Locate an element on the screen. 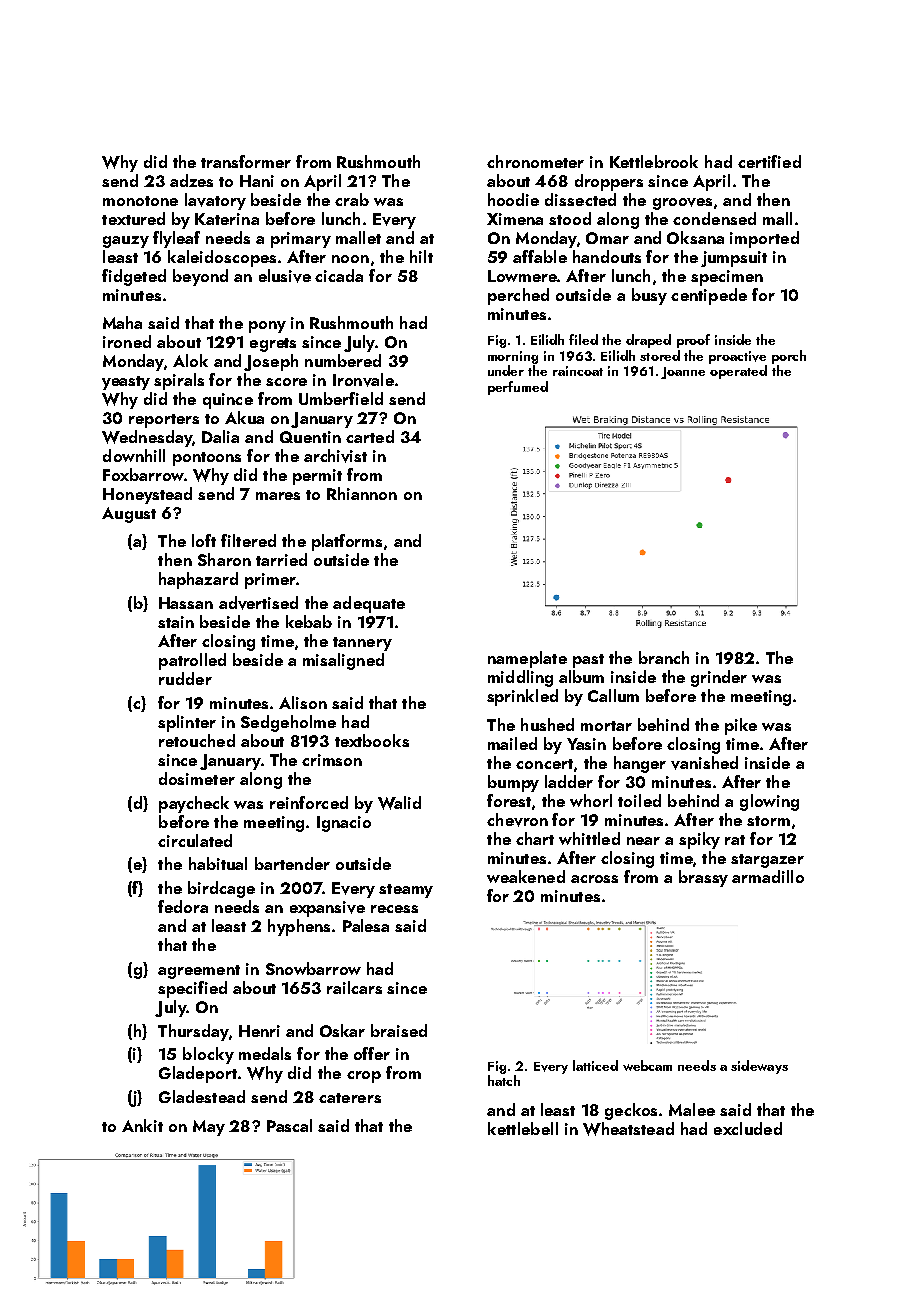  sprinkled is located at coordinates (522, 697).
